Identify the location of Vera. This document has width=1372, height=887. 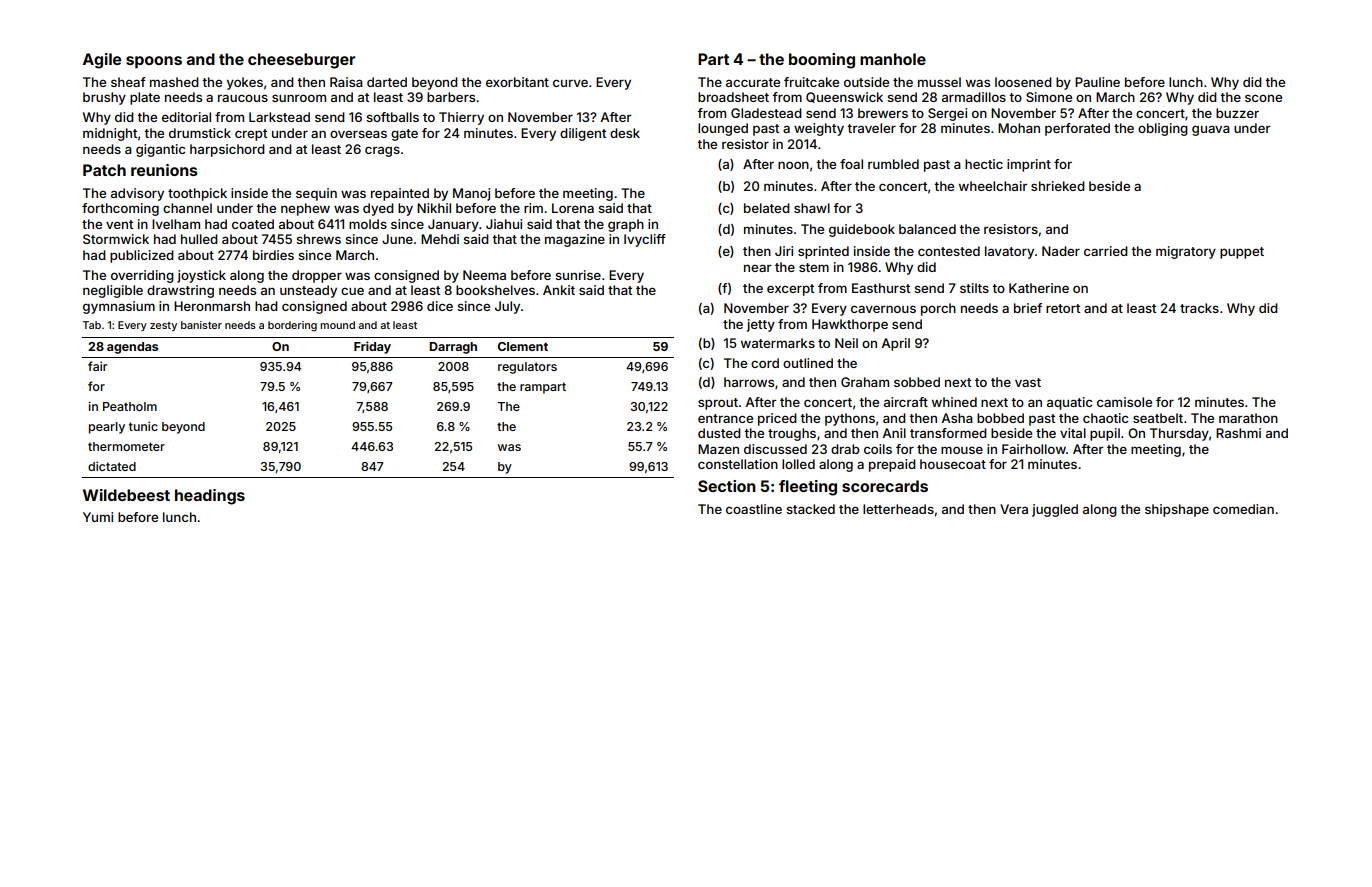
(1014, 509).
